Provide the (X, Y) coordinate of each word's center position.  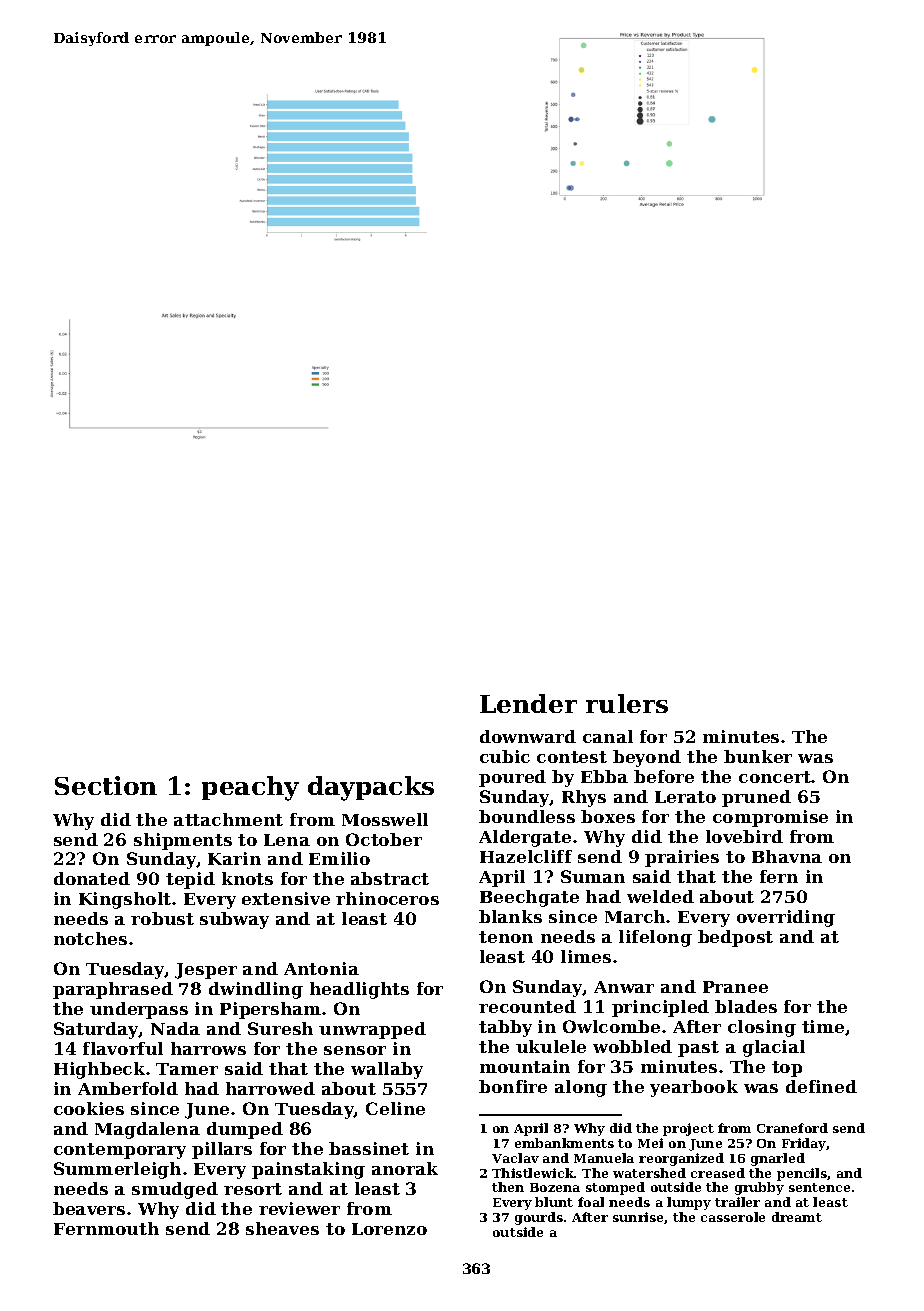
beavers (89, 1208)
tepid (190, 880)
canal (608, 736)
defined (821, 1086)
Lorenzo (389, 1229)
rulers (627, 703)
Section (106, 785)
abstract (390, 878)
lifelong (655, 938)
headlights (359, 990)
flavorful (123, 1048)
